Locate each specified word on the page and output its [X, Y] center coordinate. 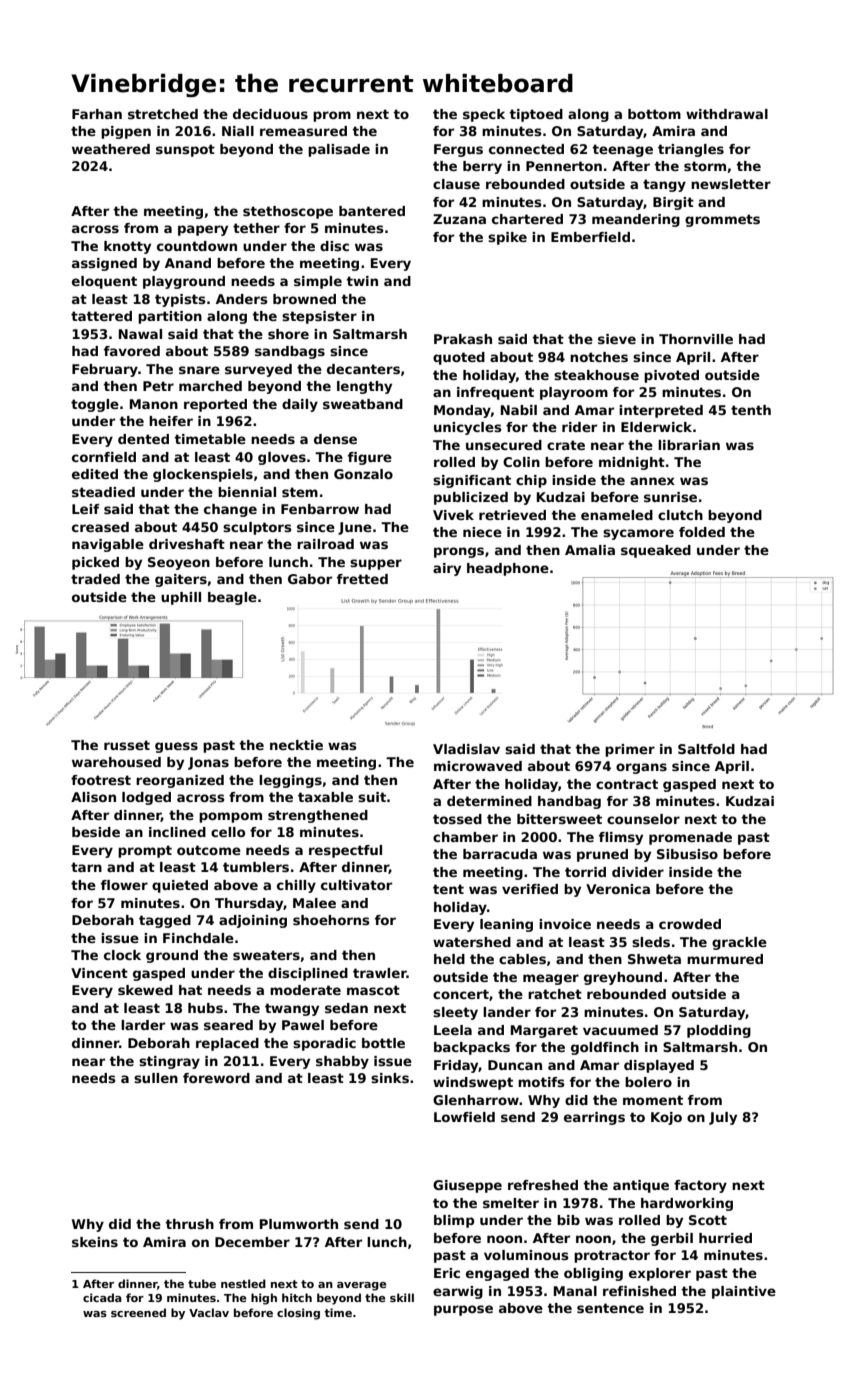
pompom [230, 817]
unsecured [504, 445]
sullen [156, 1078]
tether [256, 228]
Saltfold [706, 749]
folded [702, 532]
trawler [380, 973]
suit [372, 797]
